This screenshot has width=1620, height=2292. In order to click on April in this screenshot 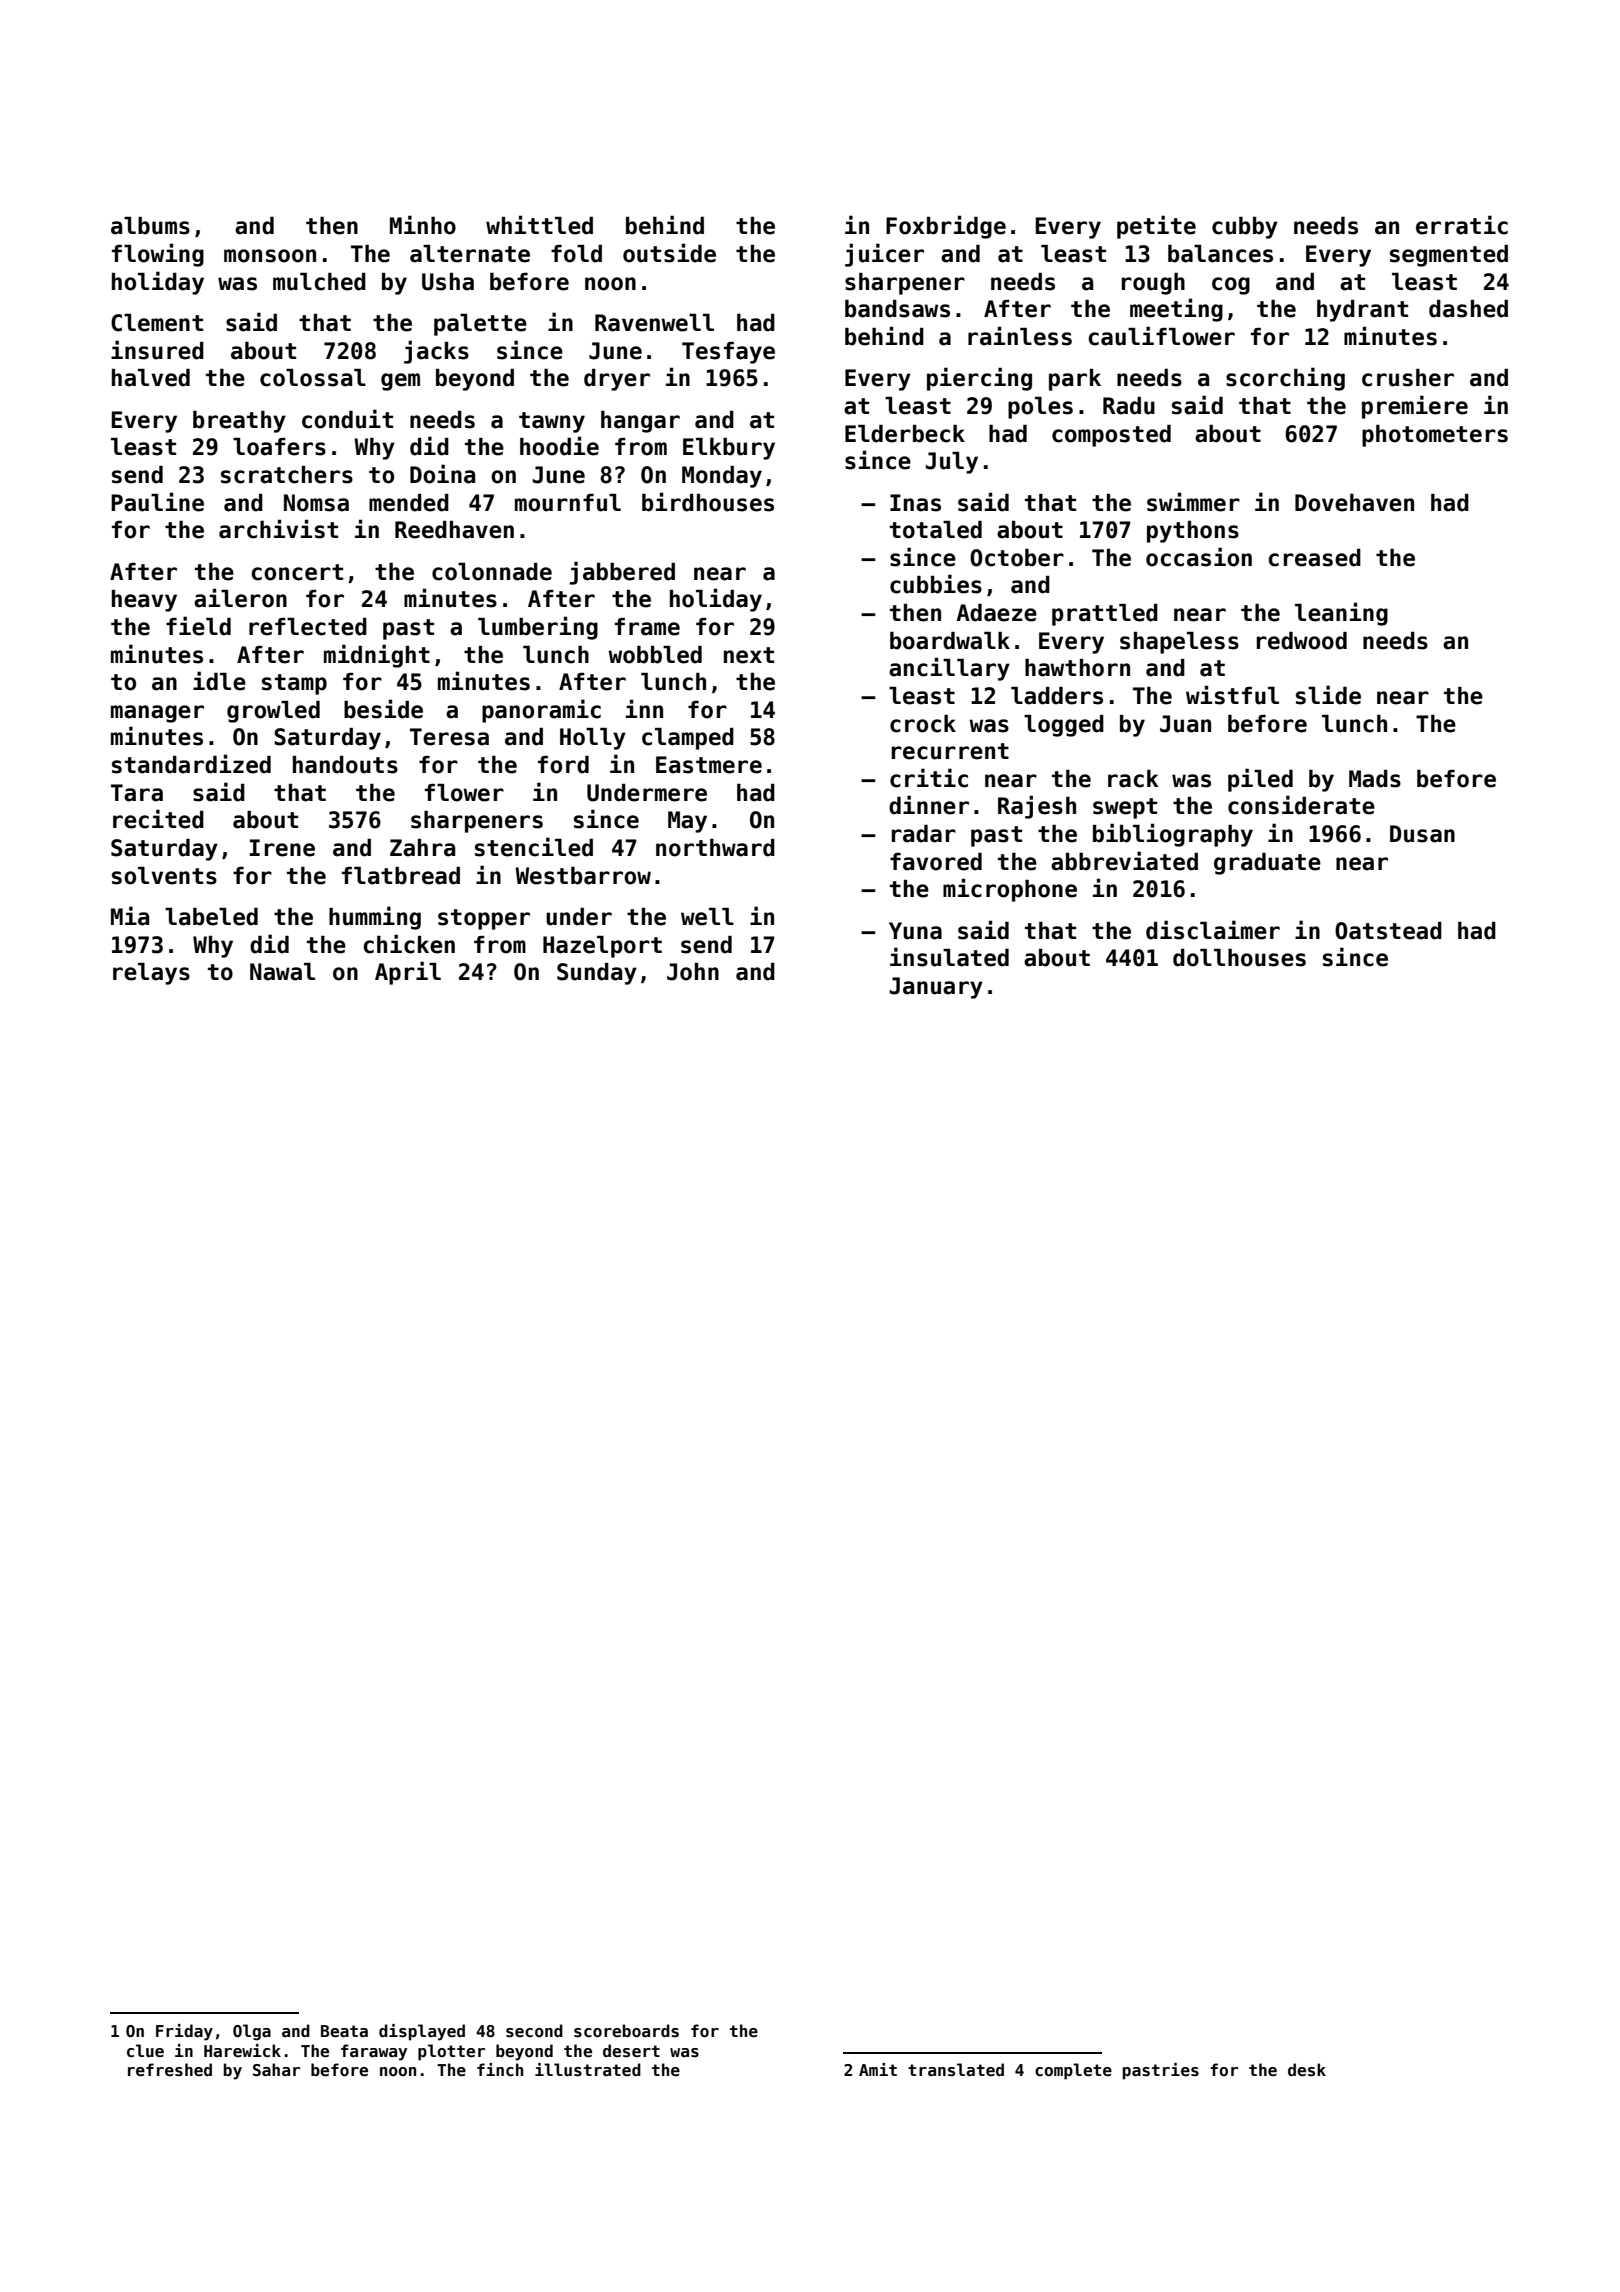, I will do `click(408, 973)`.
